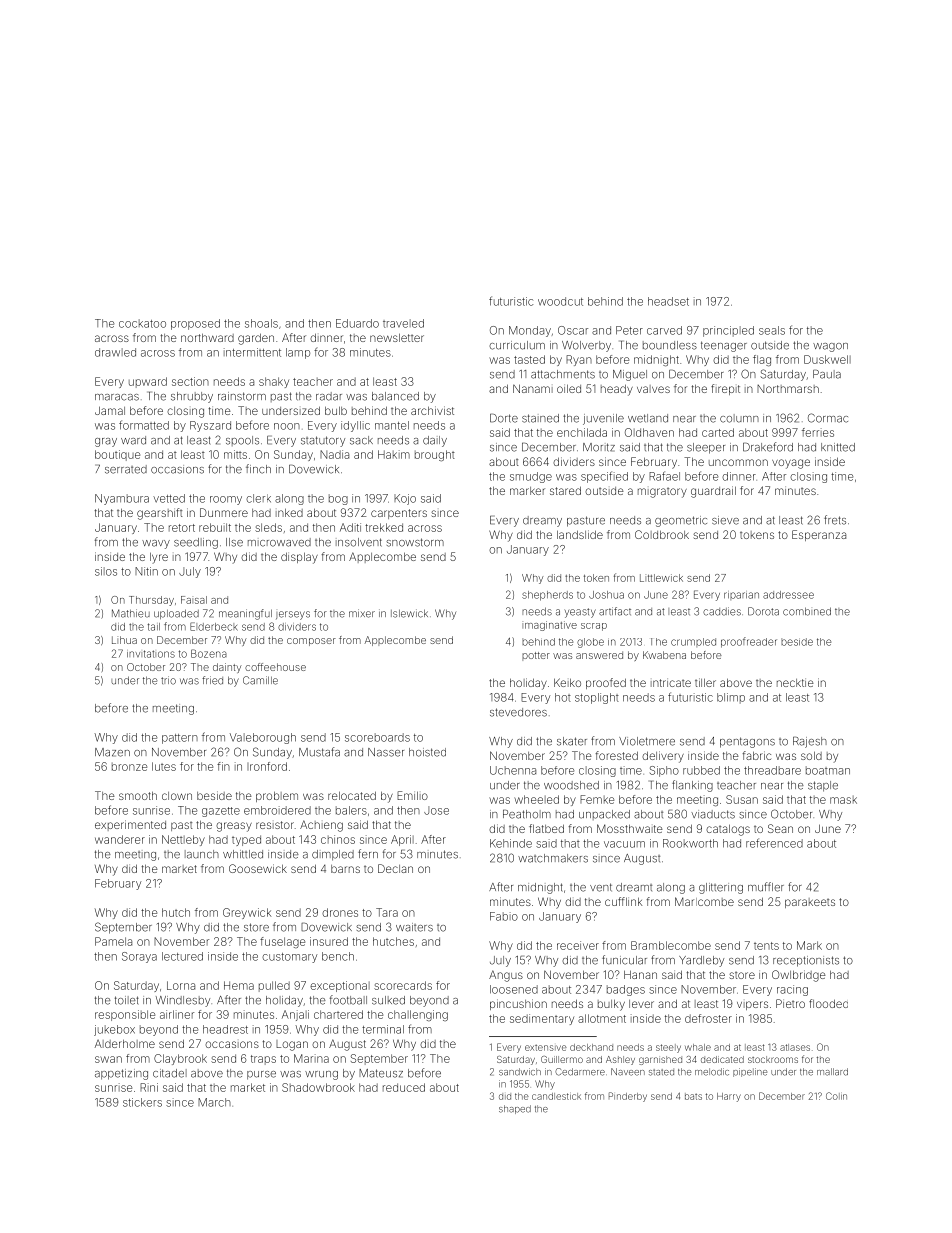 This screenshot has height=1233, width=952. I want to click on scoreboards, so click(377, 737).
